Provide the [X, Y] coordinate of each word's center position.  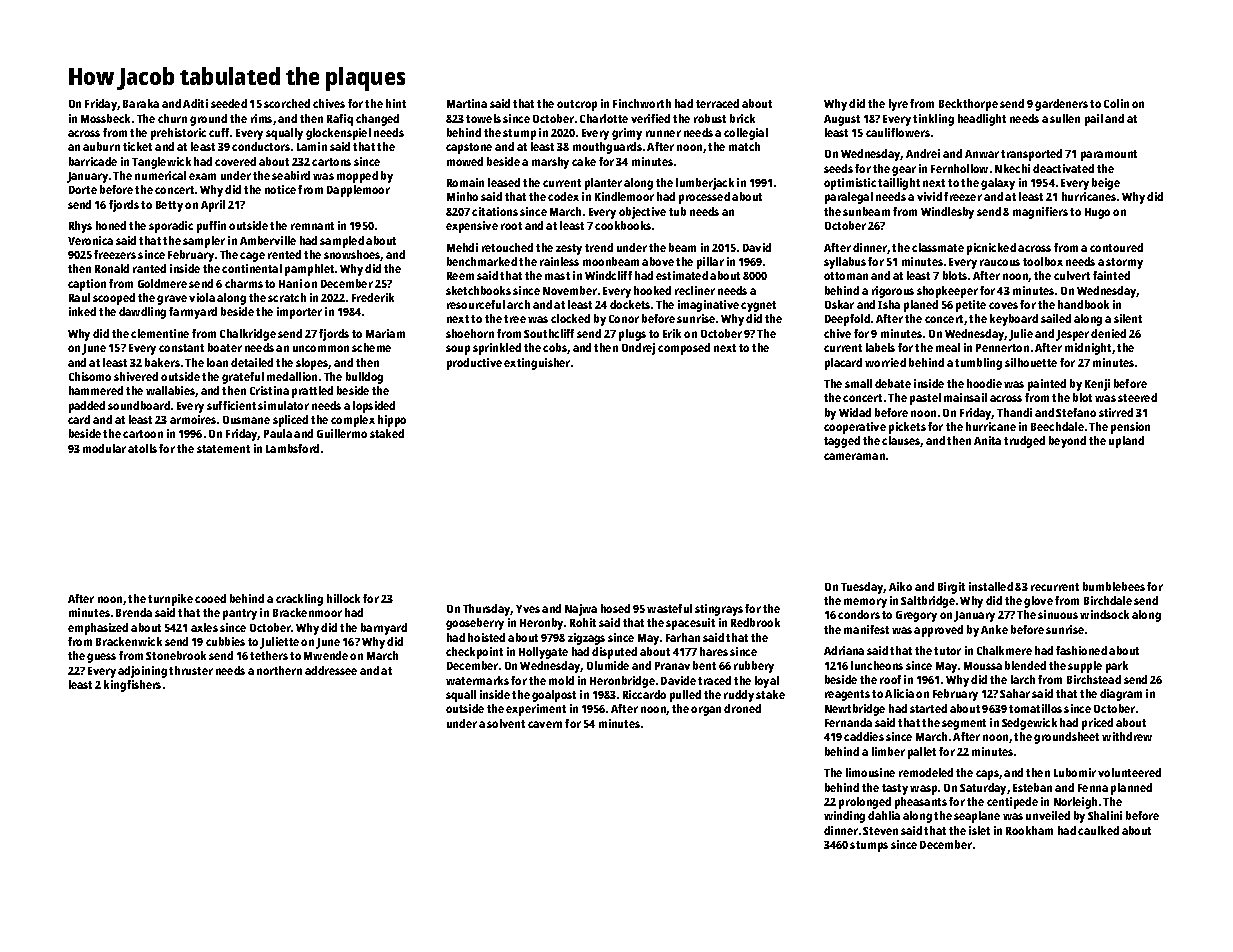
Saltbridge [928, 602]
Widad [855, 412]
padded [87, 407]
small [858, 383]
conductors [261, 146]
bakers [162, 362]
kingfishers [132, 686]
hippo [392, 421]
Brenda [134, 612]
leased [504, 182]
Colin [1116, 103]
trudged [1024, 442]
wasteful [669, 608]
